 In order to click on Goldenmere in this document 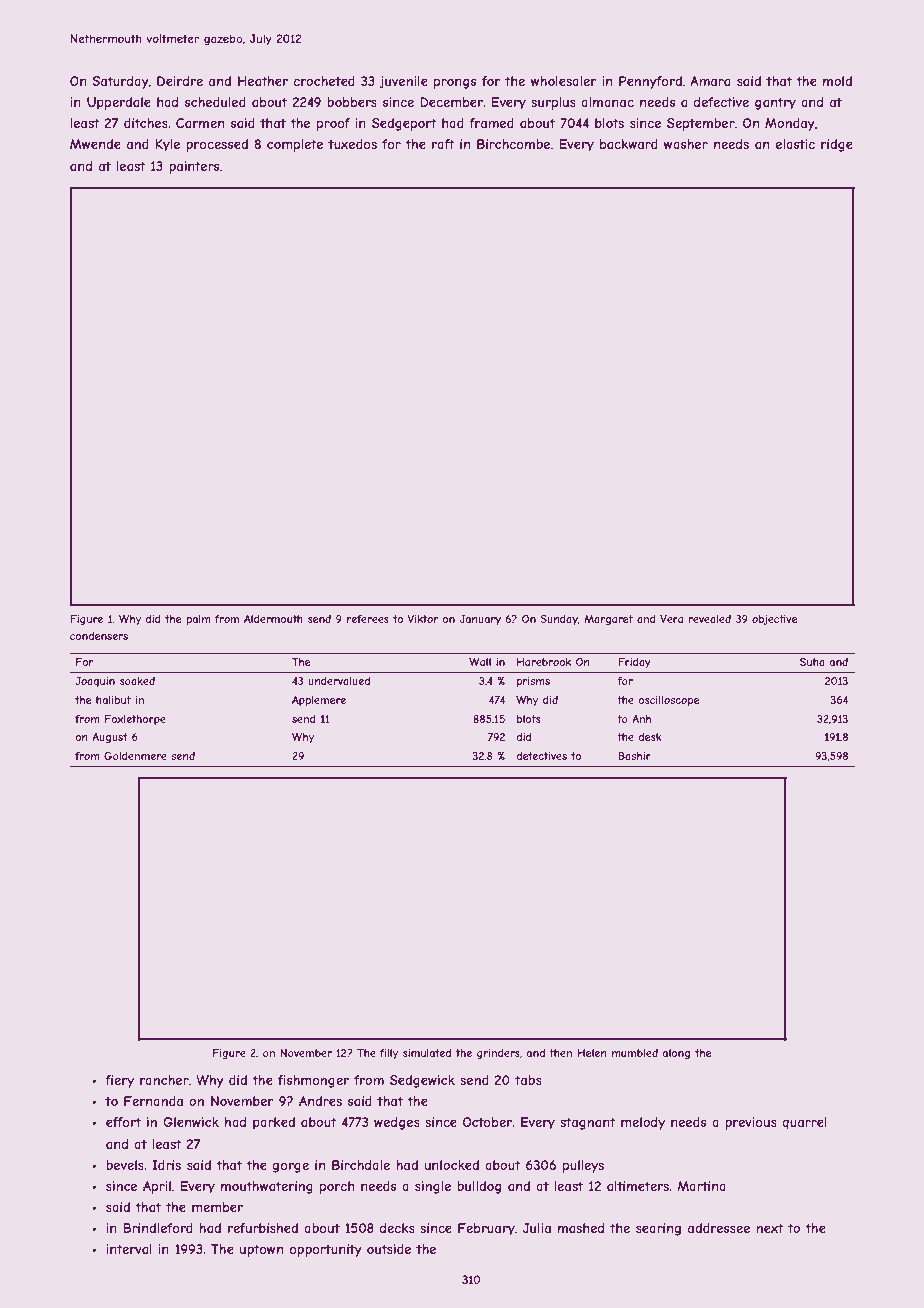, I will do `click(135, 756)`.
